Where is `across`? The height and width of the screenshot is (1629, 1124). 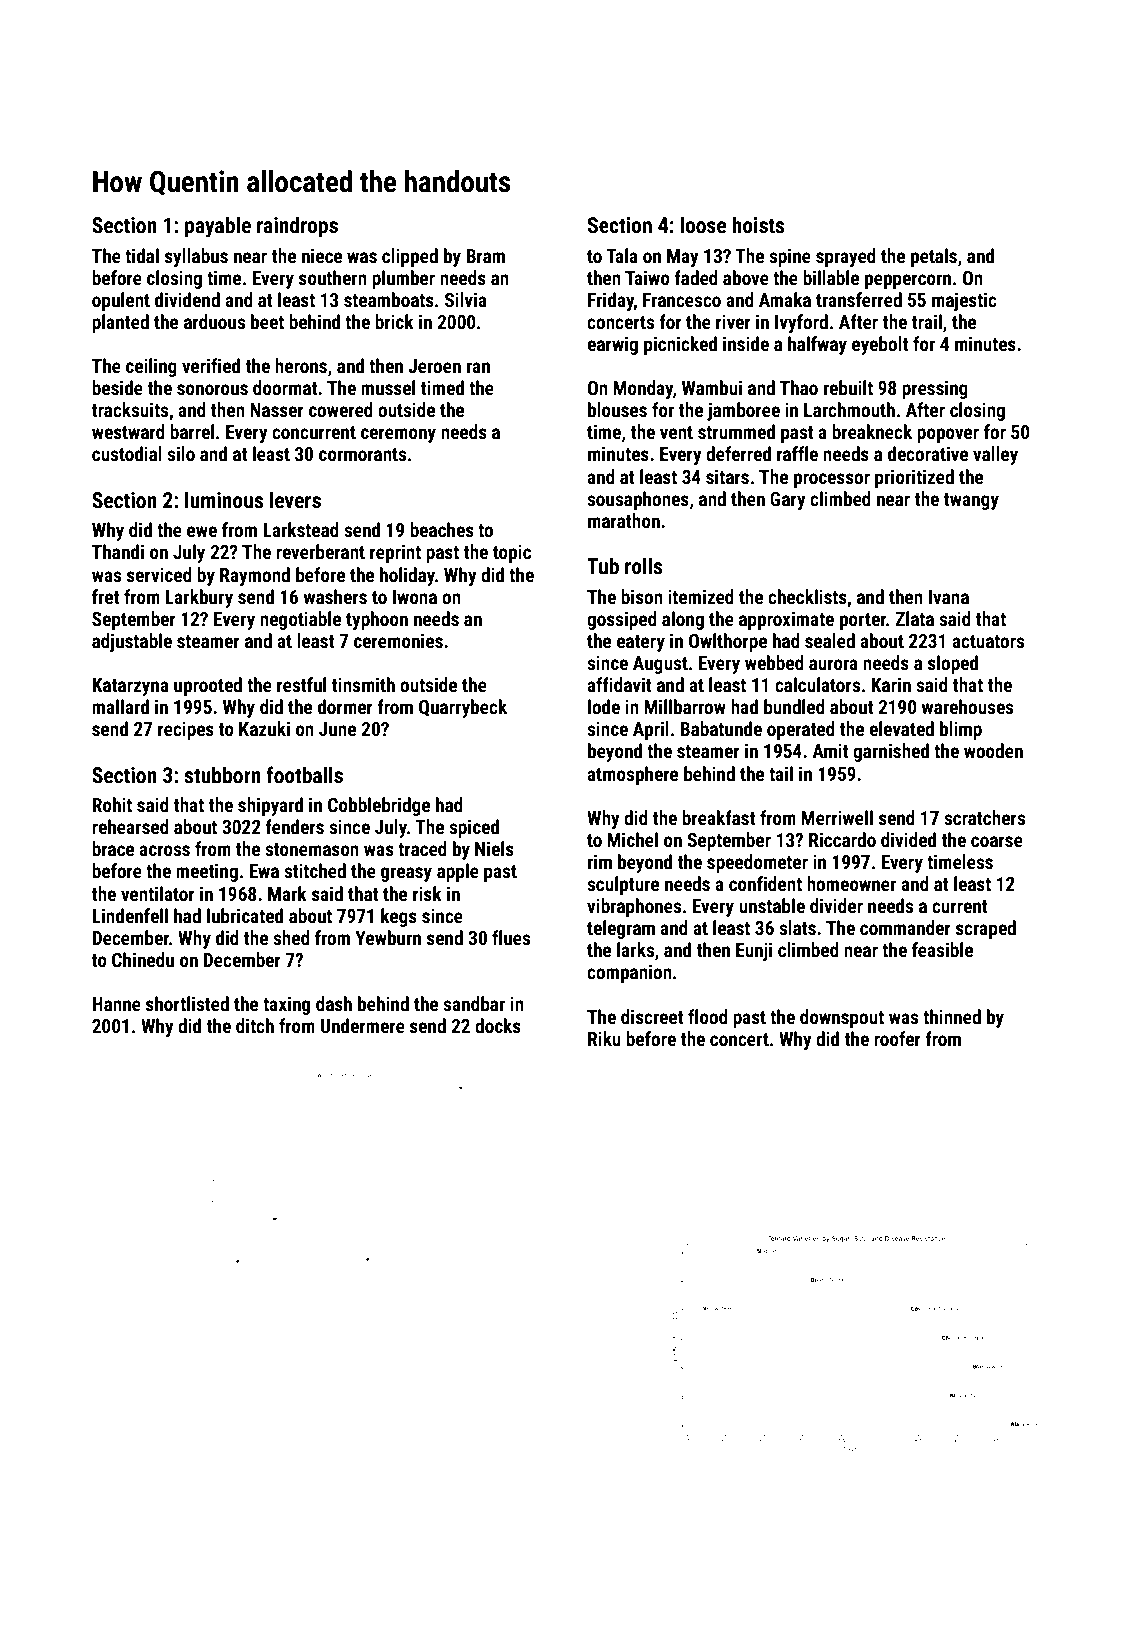
across is located at coordinates (164, 850).
